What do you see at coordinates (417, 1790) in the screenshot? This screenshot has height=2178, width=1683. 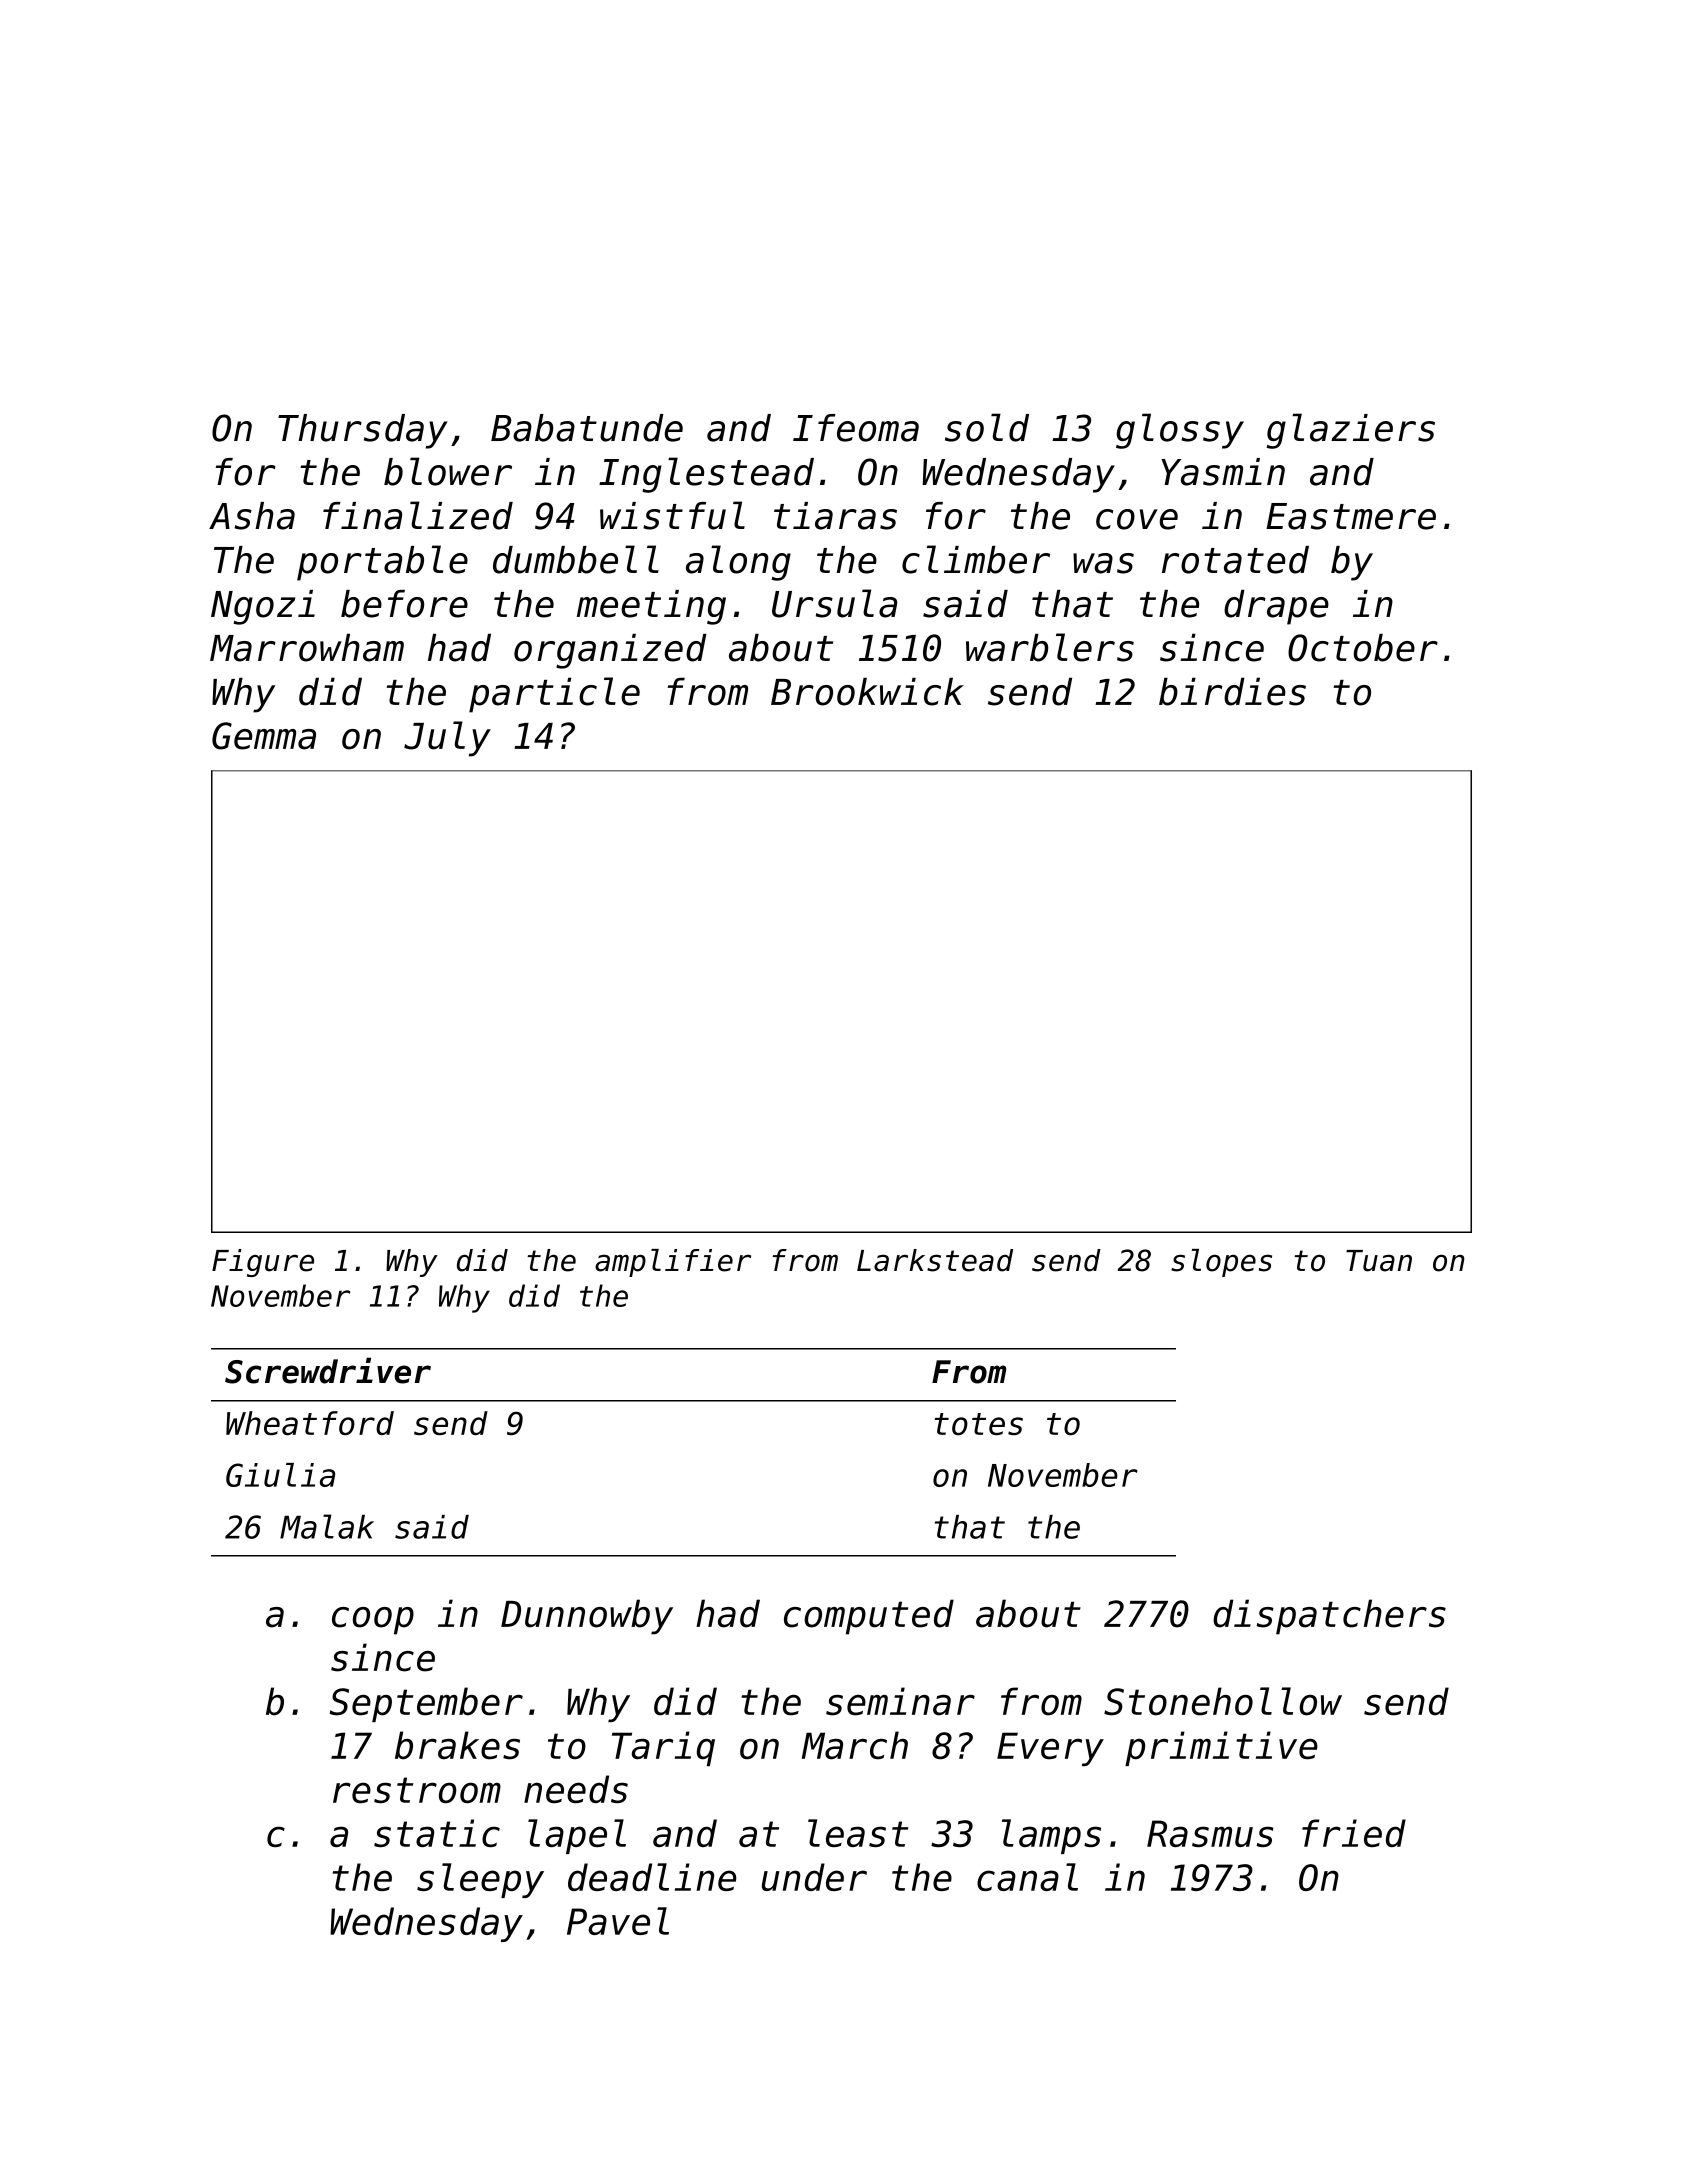 I see `restroom` at bounding box center [417, 1790].
